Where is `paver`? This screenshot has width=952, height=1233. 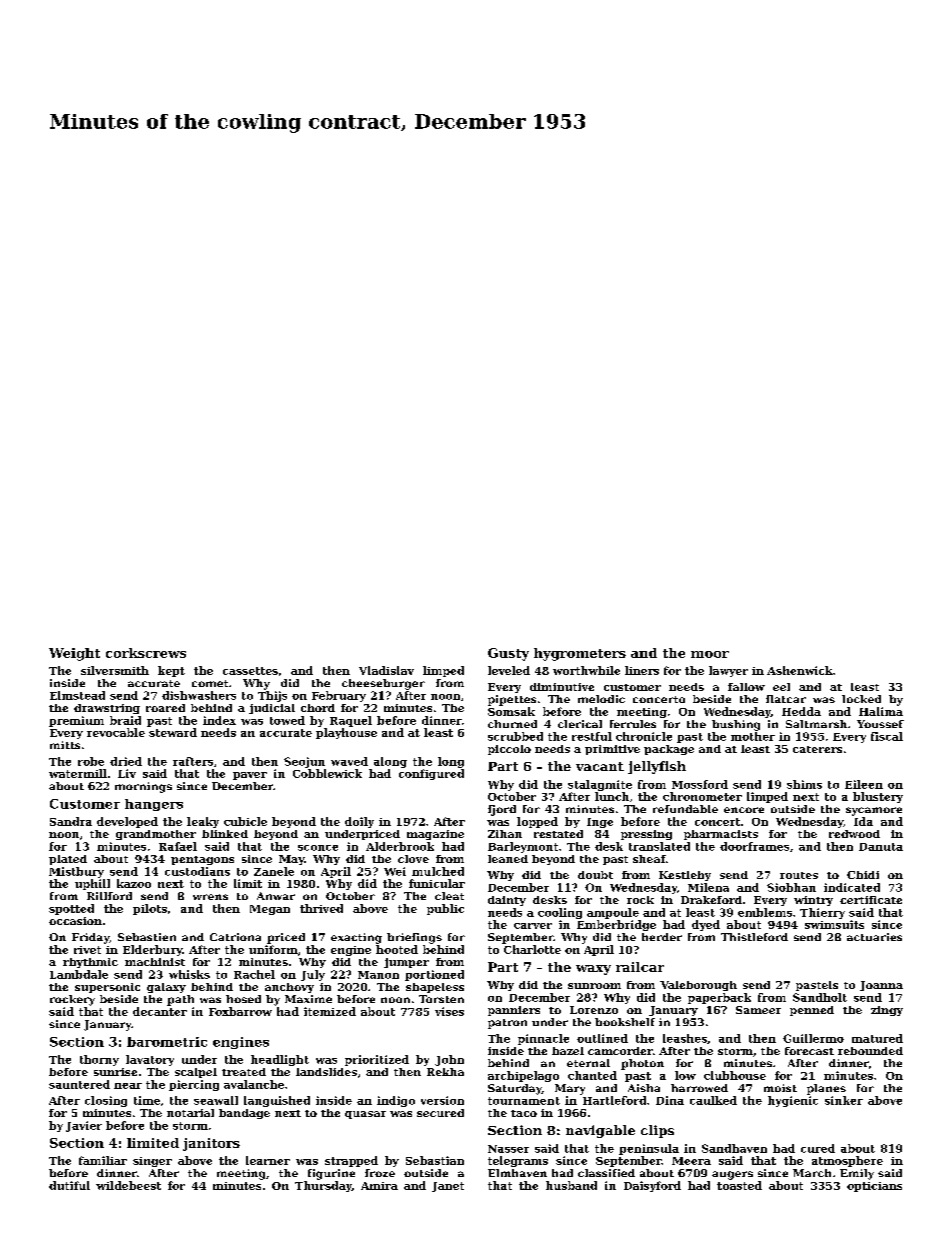
paver is located at coordinates (250, 776).
